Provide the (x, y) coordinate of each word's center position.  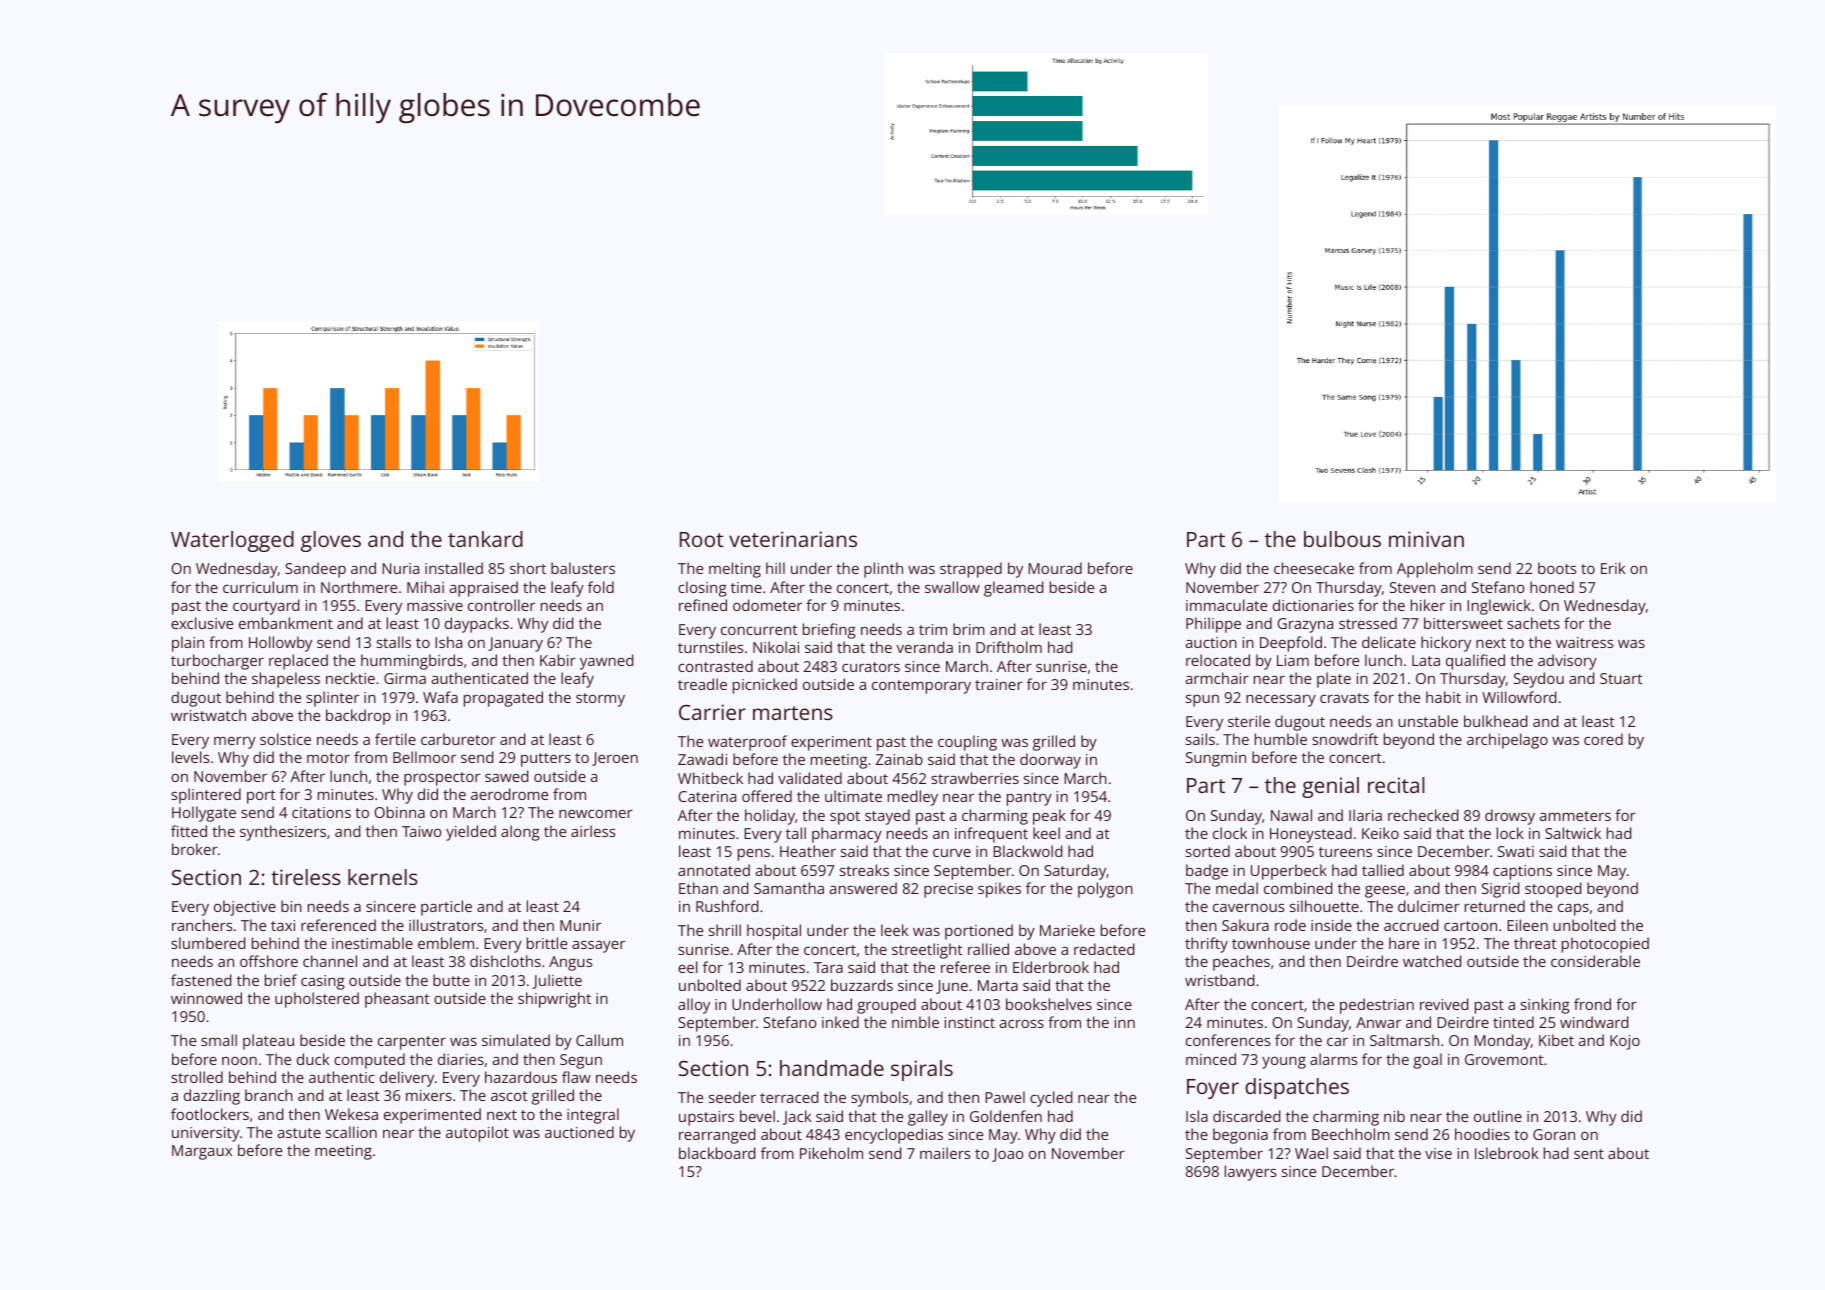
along (520, 833)
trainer (999, 684)
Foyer (1213, 1089)
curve (952, 853)
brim (969, 629)
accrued (1411, 925)
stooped (1553, 890)
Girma (405, 678)
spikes (999, 890)
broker (195, 849)
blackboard (717, 1153)
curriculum (260, 587)
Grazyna (1305, 625)
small (219, 1040)
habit (1443, 697)
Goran (1554, 1134)
